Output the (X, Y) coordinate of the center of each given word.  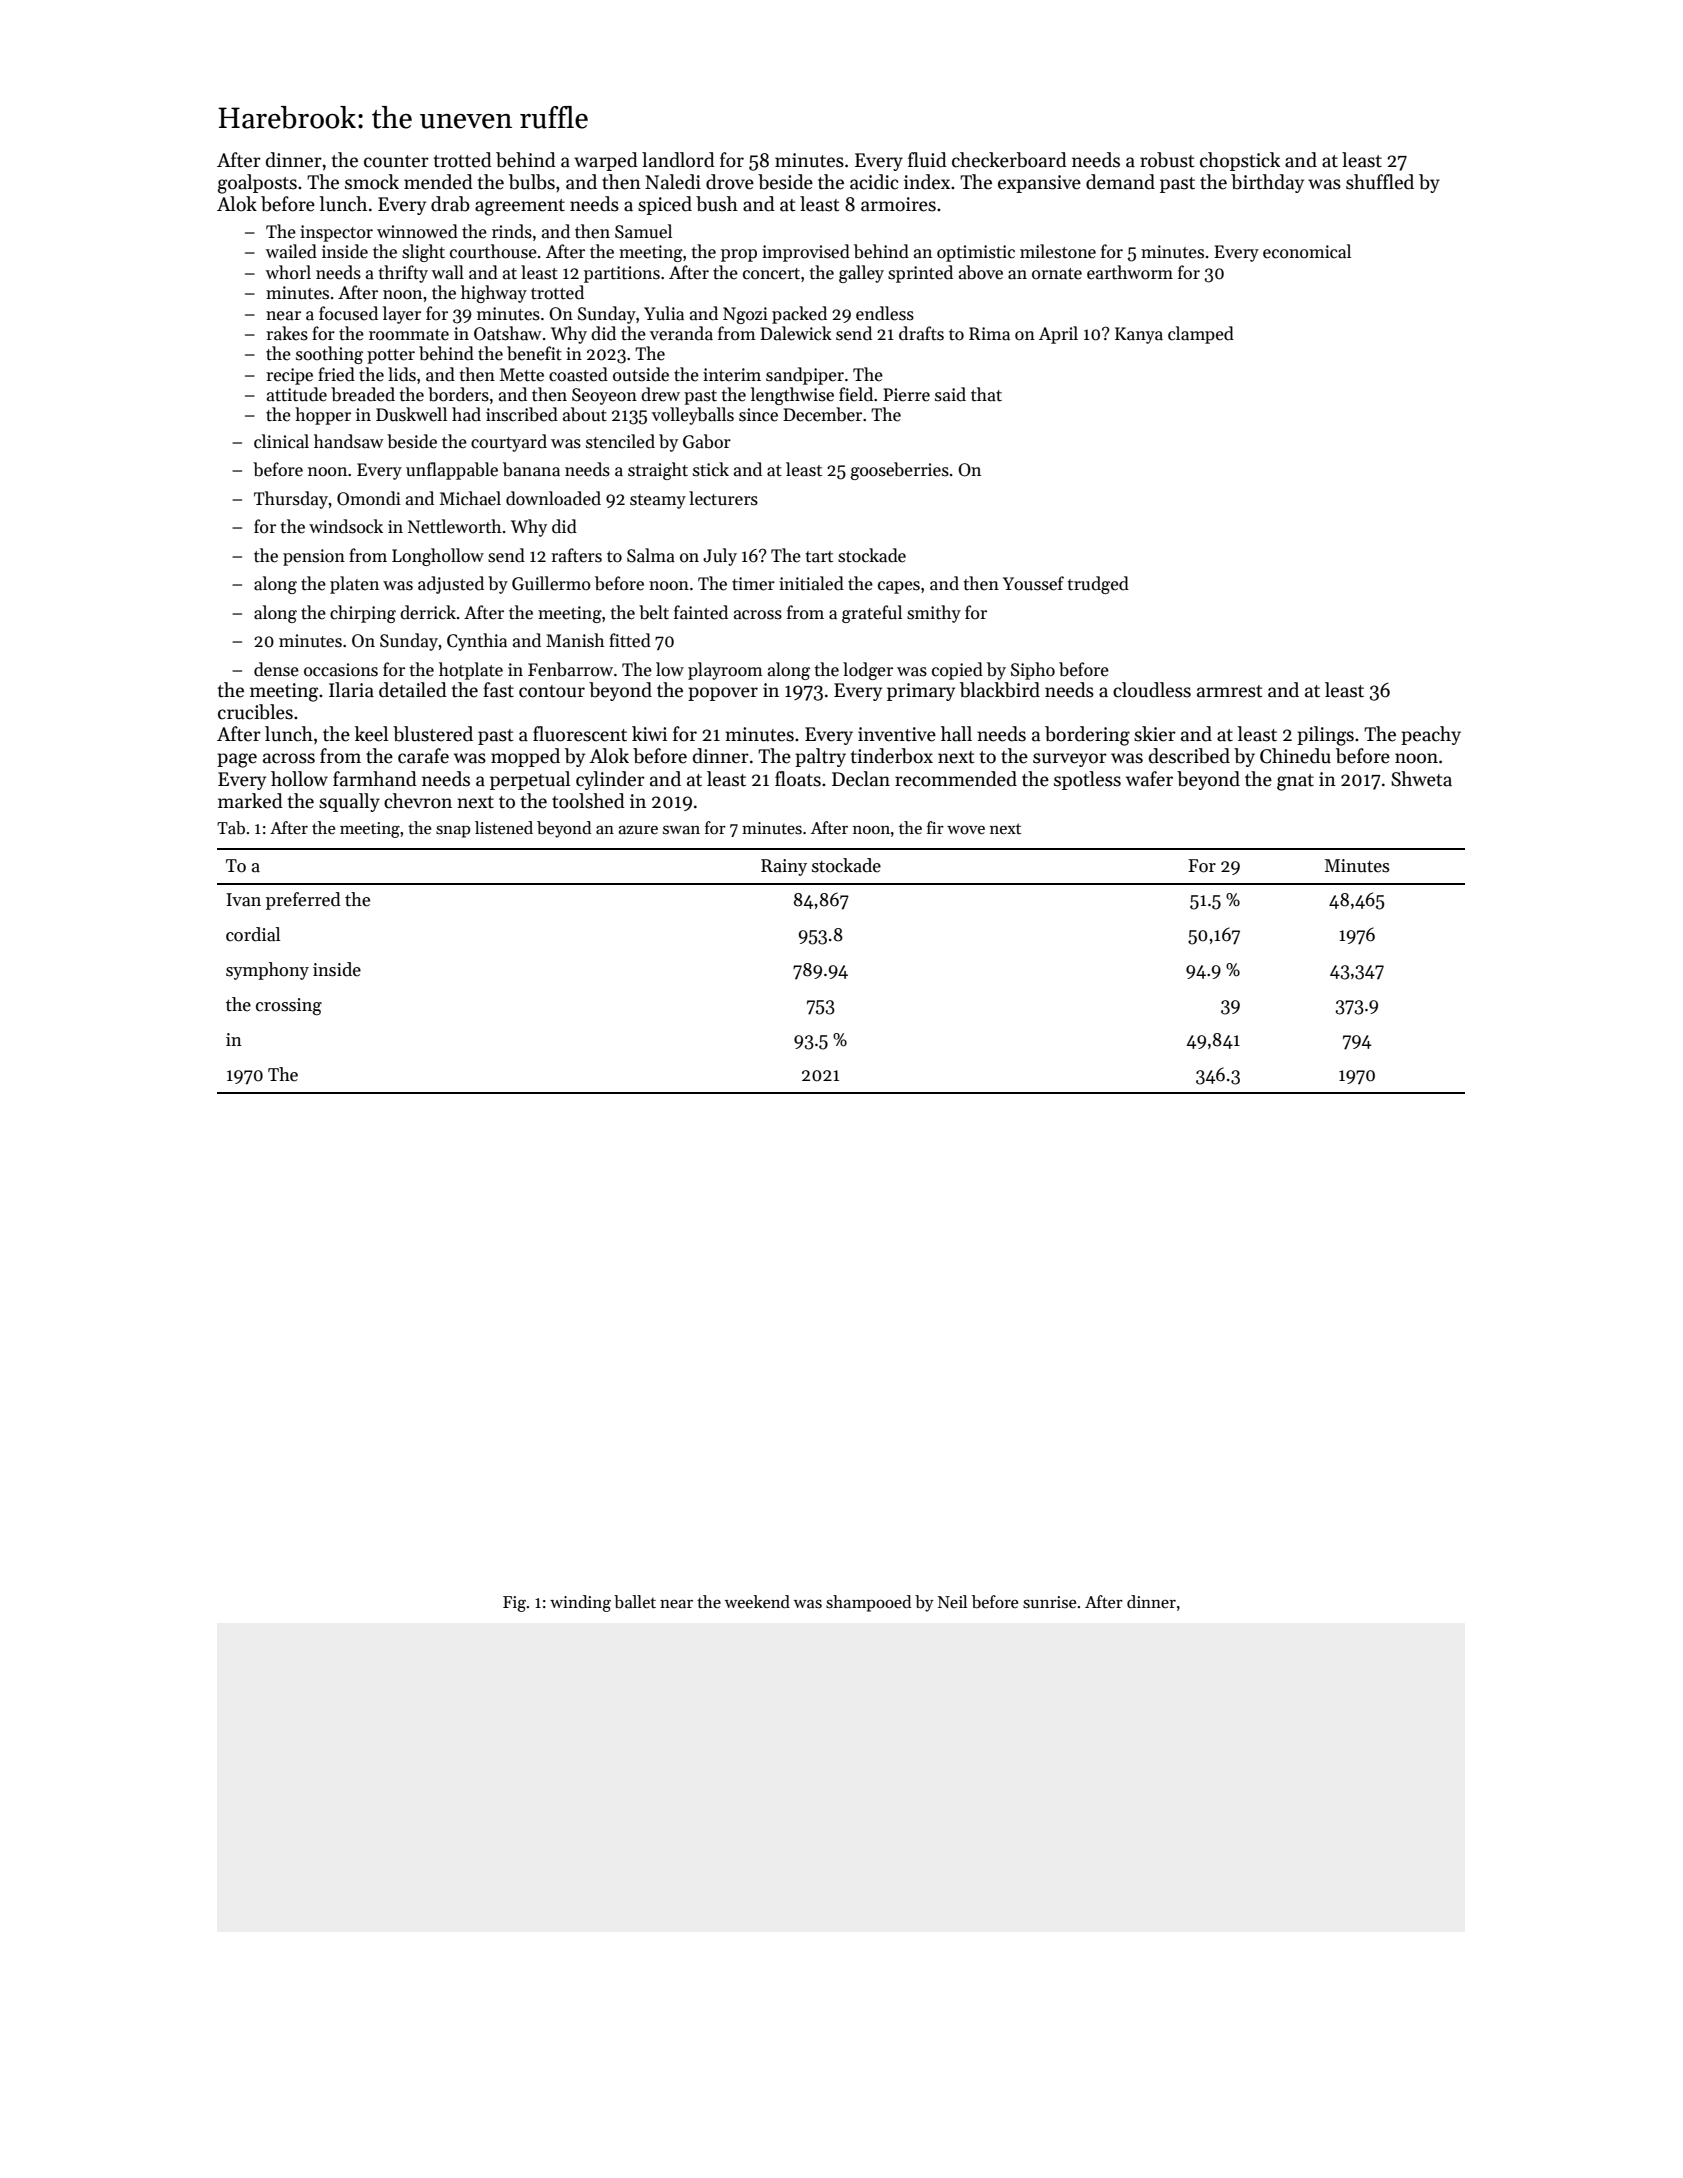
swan (681, 830)
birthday (1267, 183)
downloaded (553, 498)
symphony (267, 971)
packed (799, 315)
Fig (514, 1604)
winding (580, 1603)
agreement (520, 207)
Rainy (784, 867)
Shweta (1421, 779)
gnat (1295, 782)
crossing (289, 1006)
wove (966, 830)
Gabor (707, 441)
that (986, 394)
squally (349, 802)
